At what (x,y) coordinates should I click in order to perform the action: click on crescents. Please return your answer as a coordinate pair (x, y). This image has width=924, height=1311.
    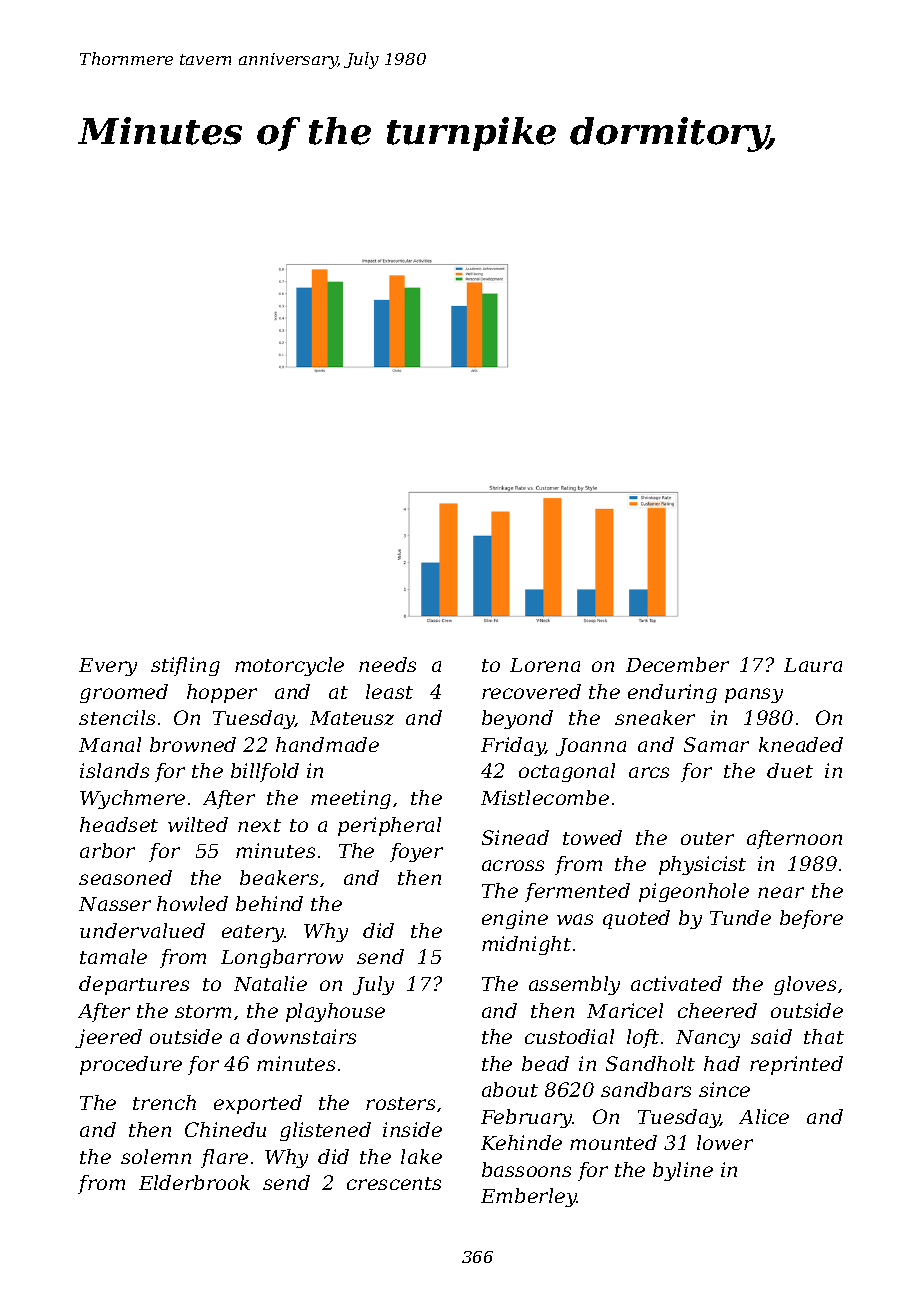
    Looking at the image, I should click on (394, 1183).
